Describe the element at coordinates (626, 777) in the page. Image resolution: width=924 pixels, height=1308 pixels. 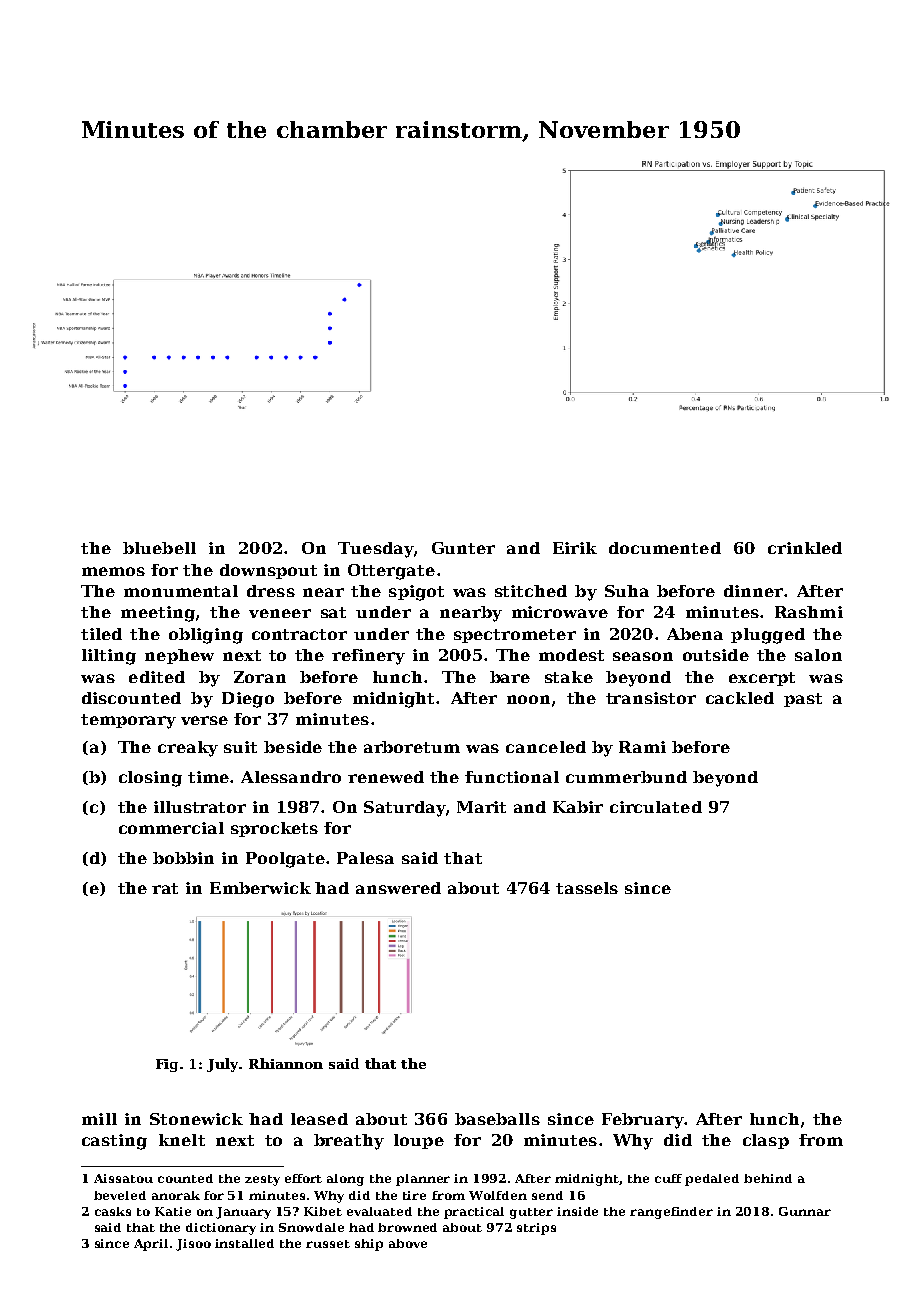
I see `cummerbund` at that location.
